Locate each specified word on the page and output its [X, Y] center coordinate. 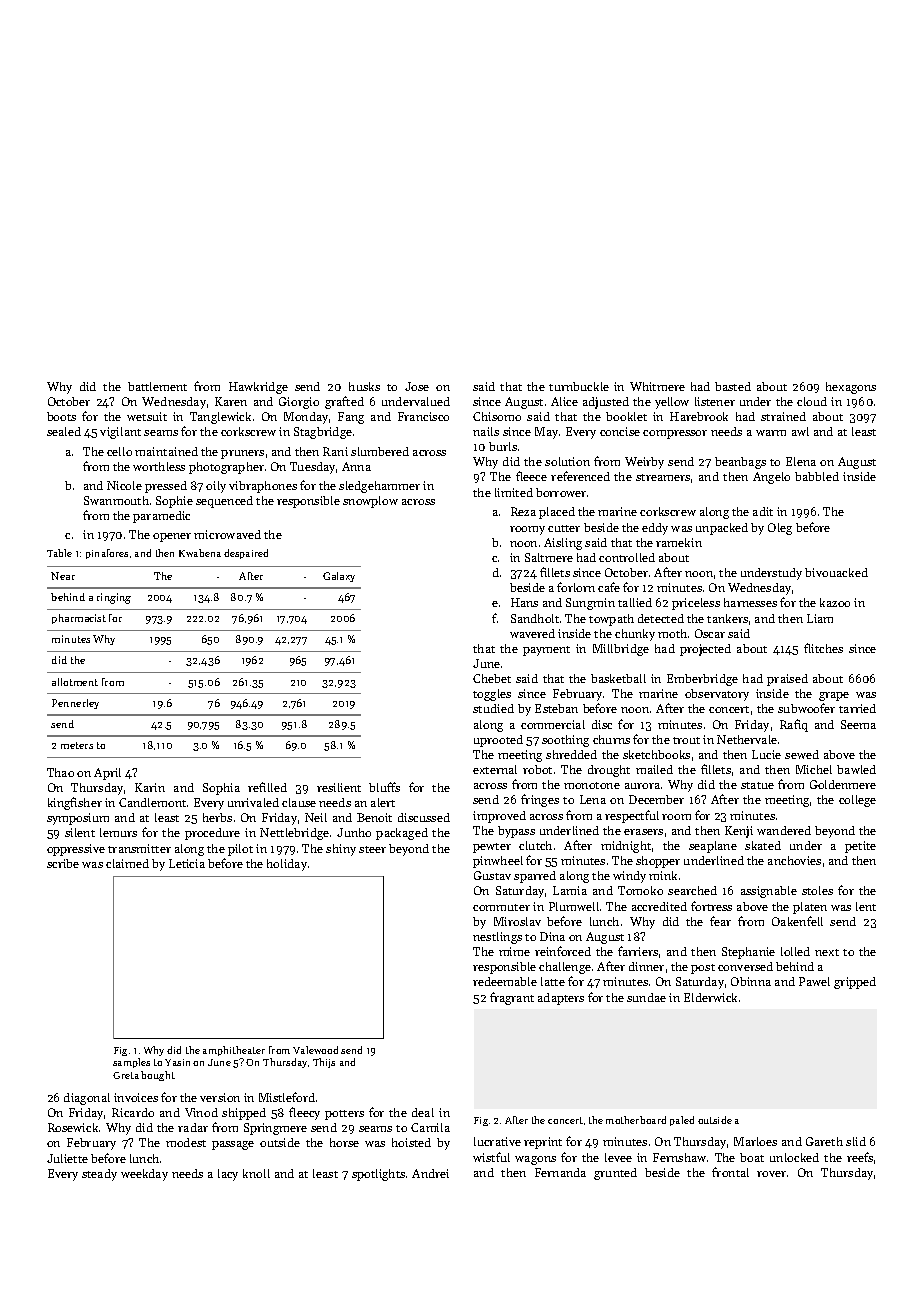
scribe [63, 863]
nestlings [497, 938]
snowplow [370, 502]
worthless [159, 466]
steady [99, 1175]
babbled [817, 476]
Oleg [780, 529]
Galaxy [339, 577]
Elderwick [710, 997]
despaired [246, 554]
